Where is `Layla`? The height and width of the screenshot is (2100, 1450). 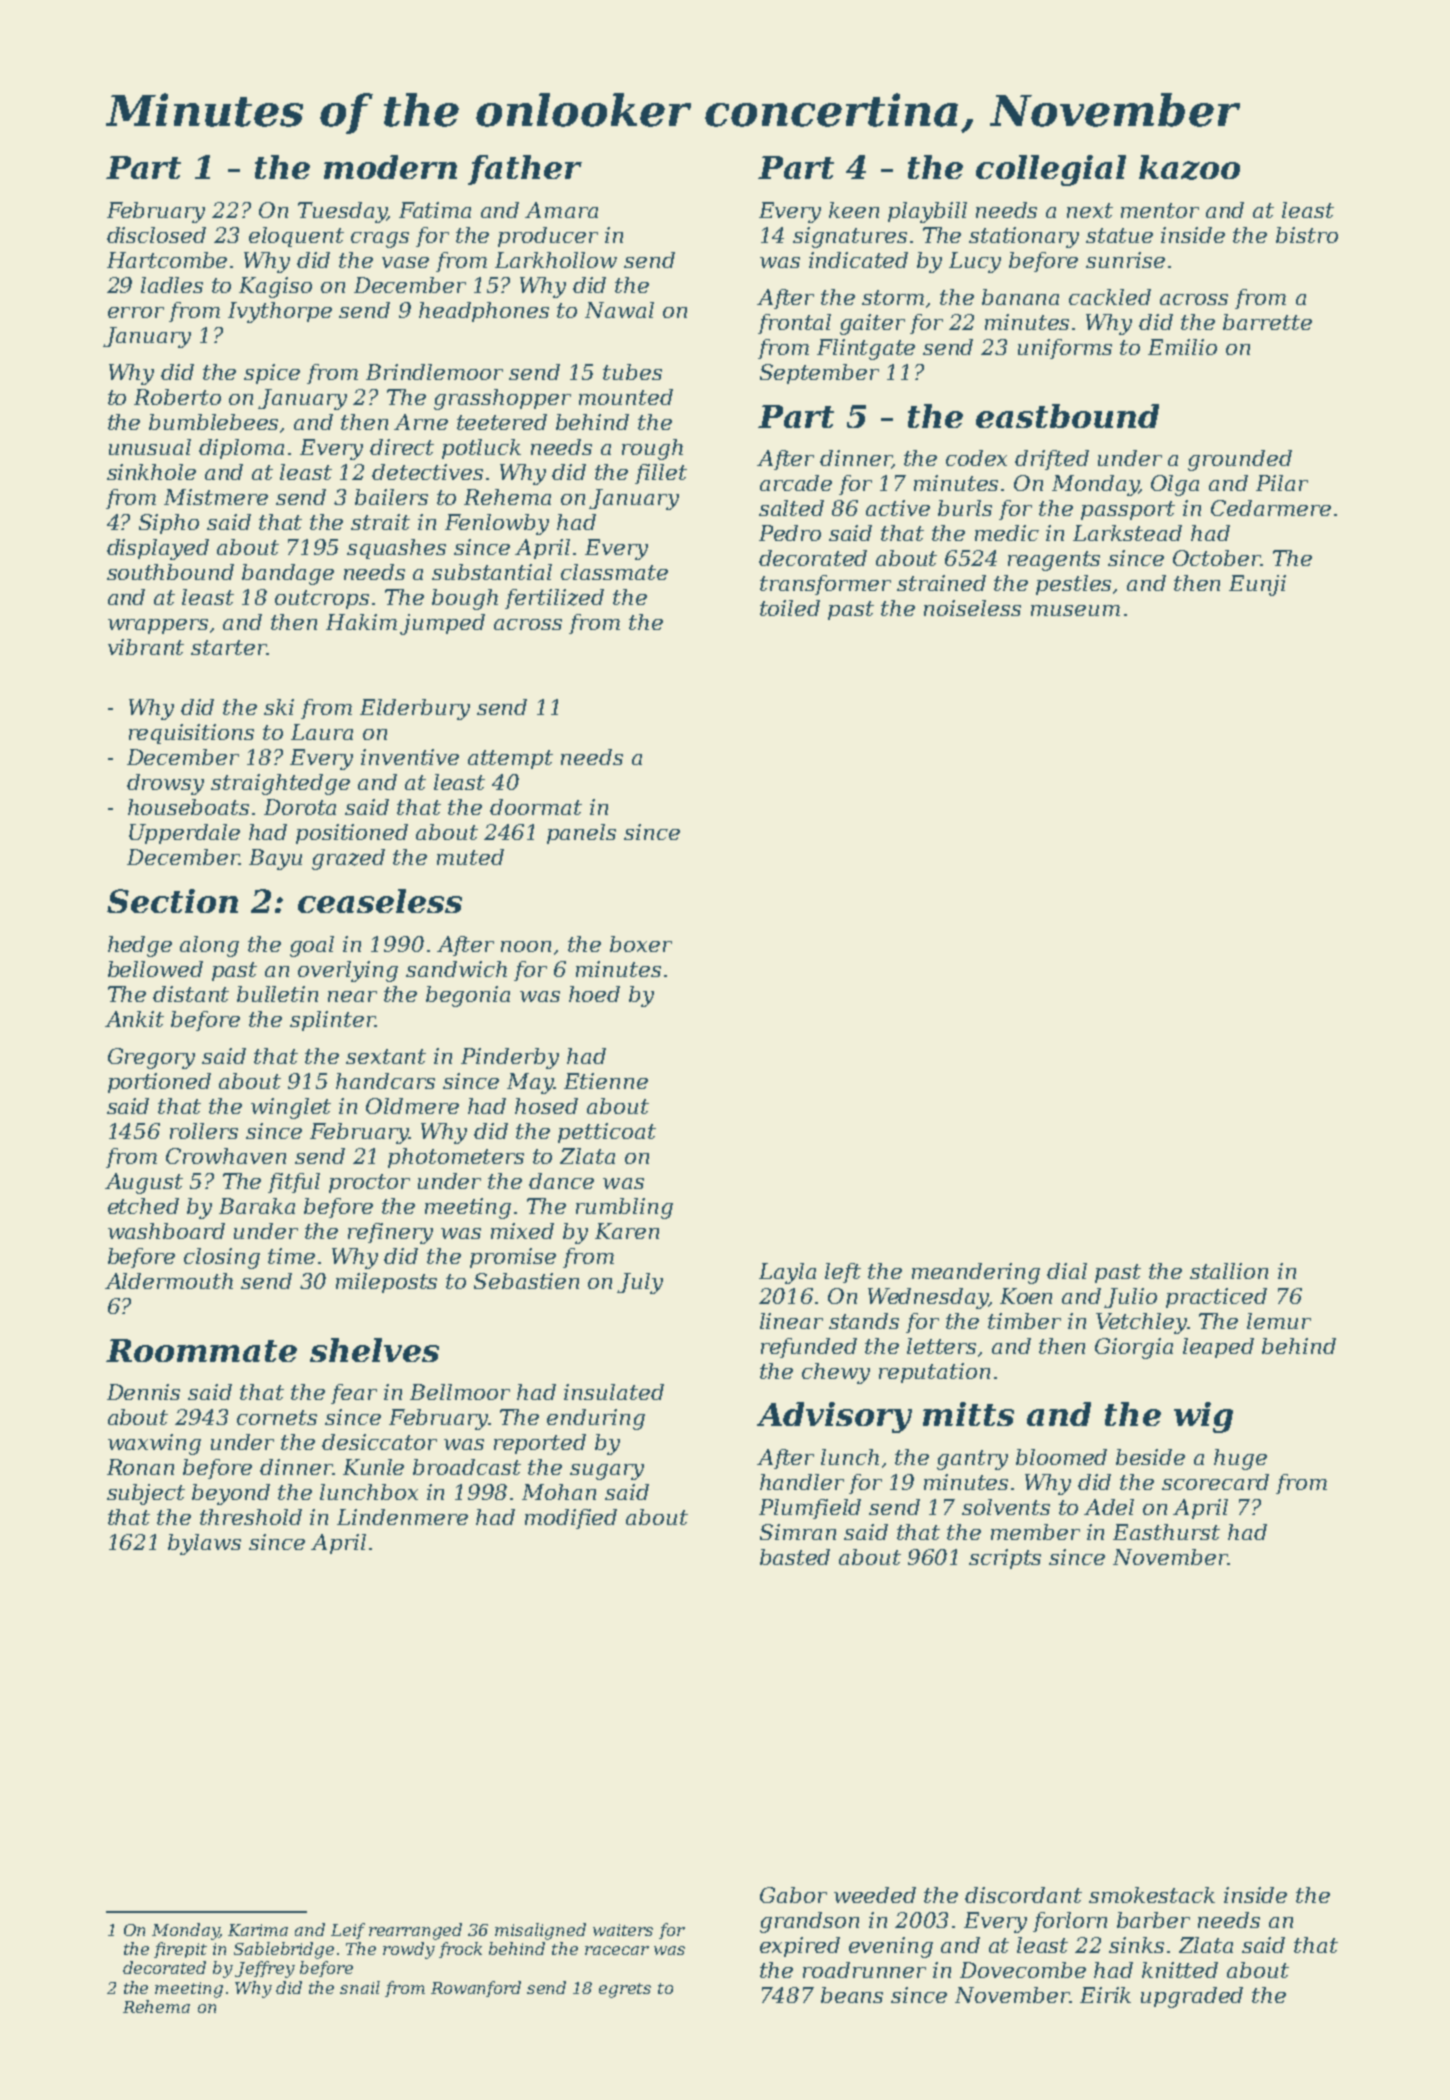 Layla is located at coordinates (787, 1273).
